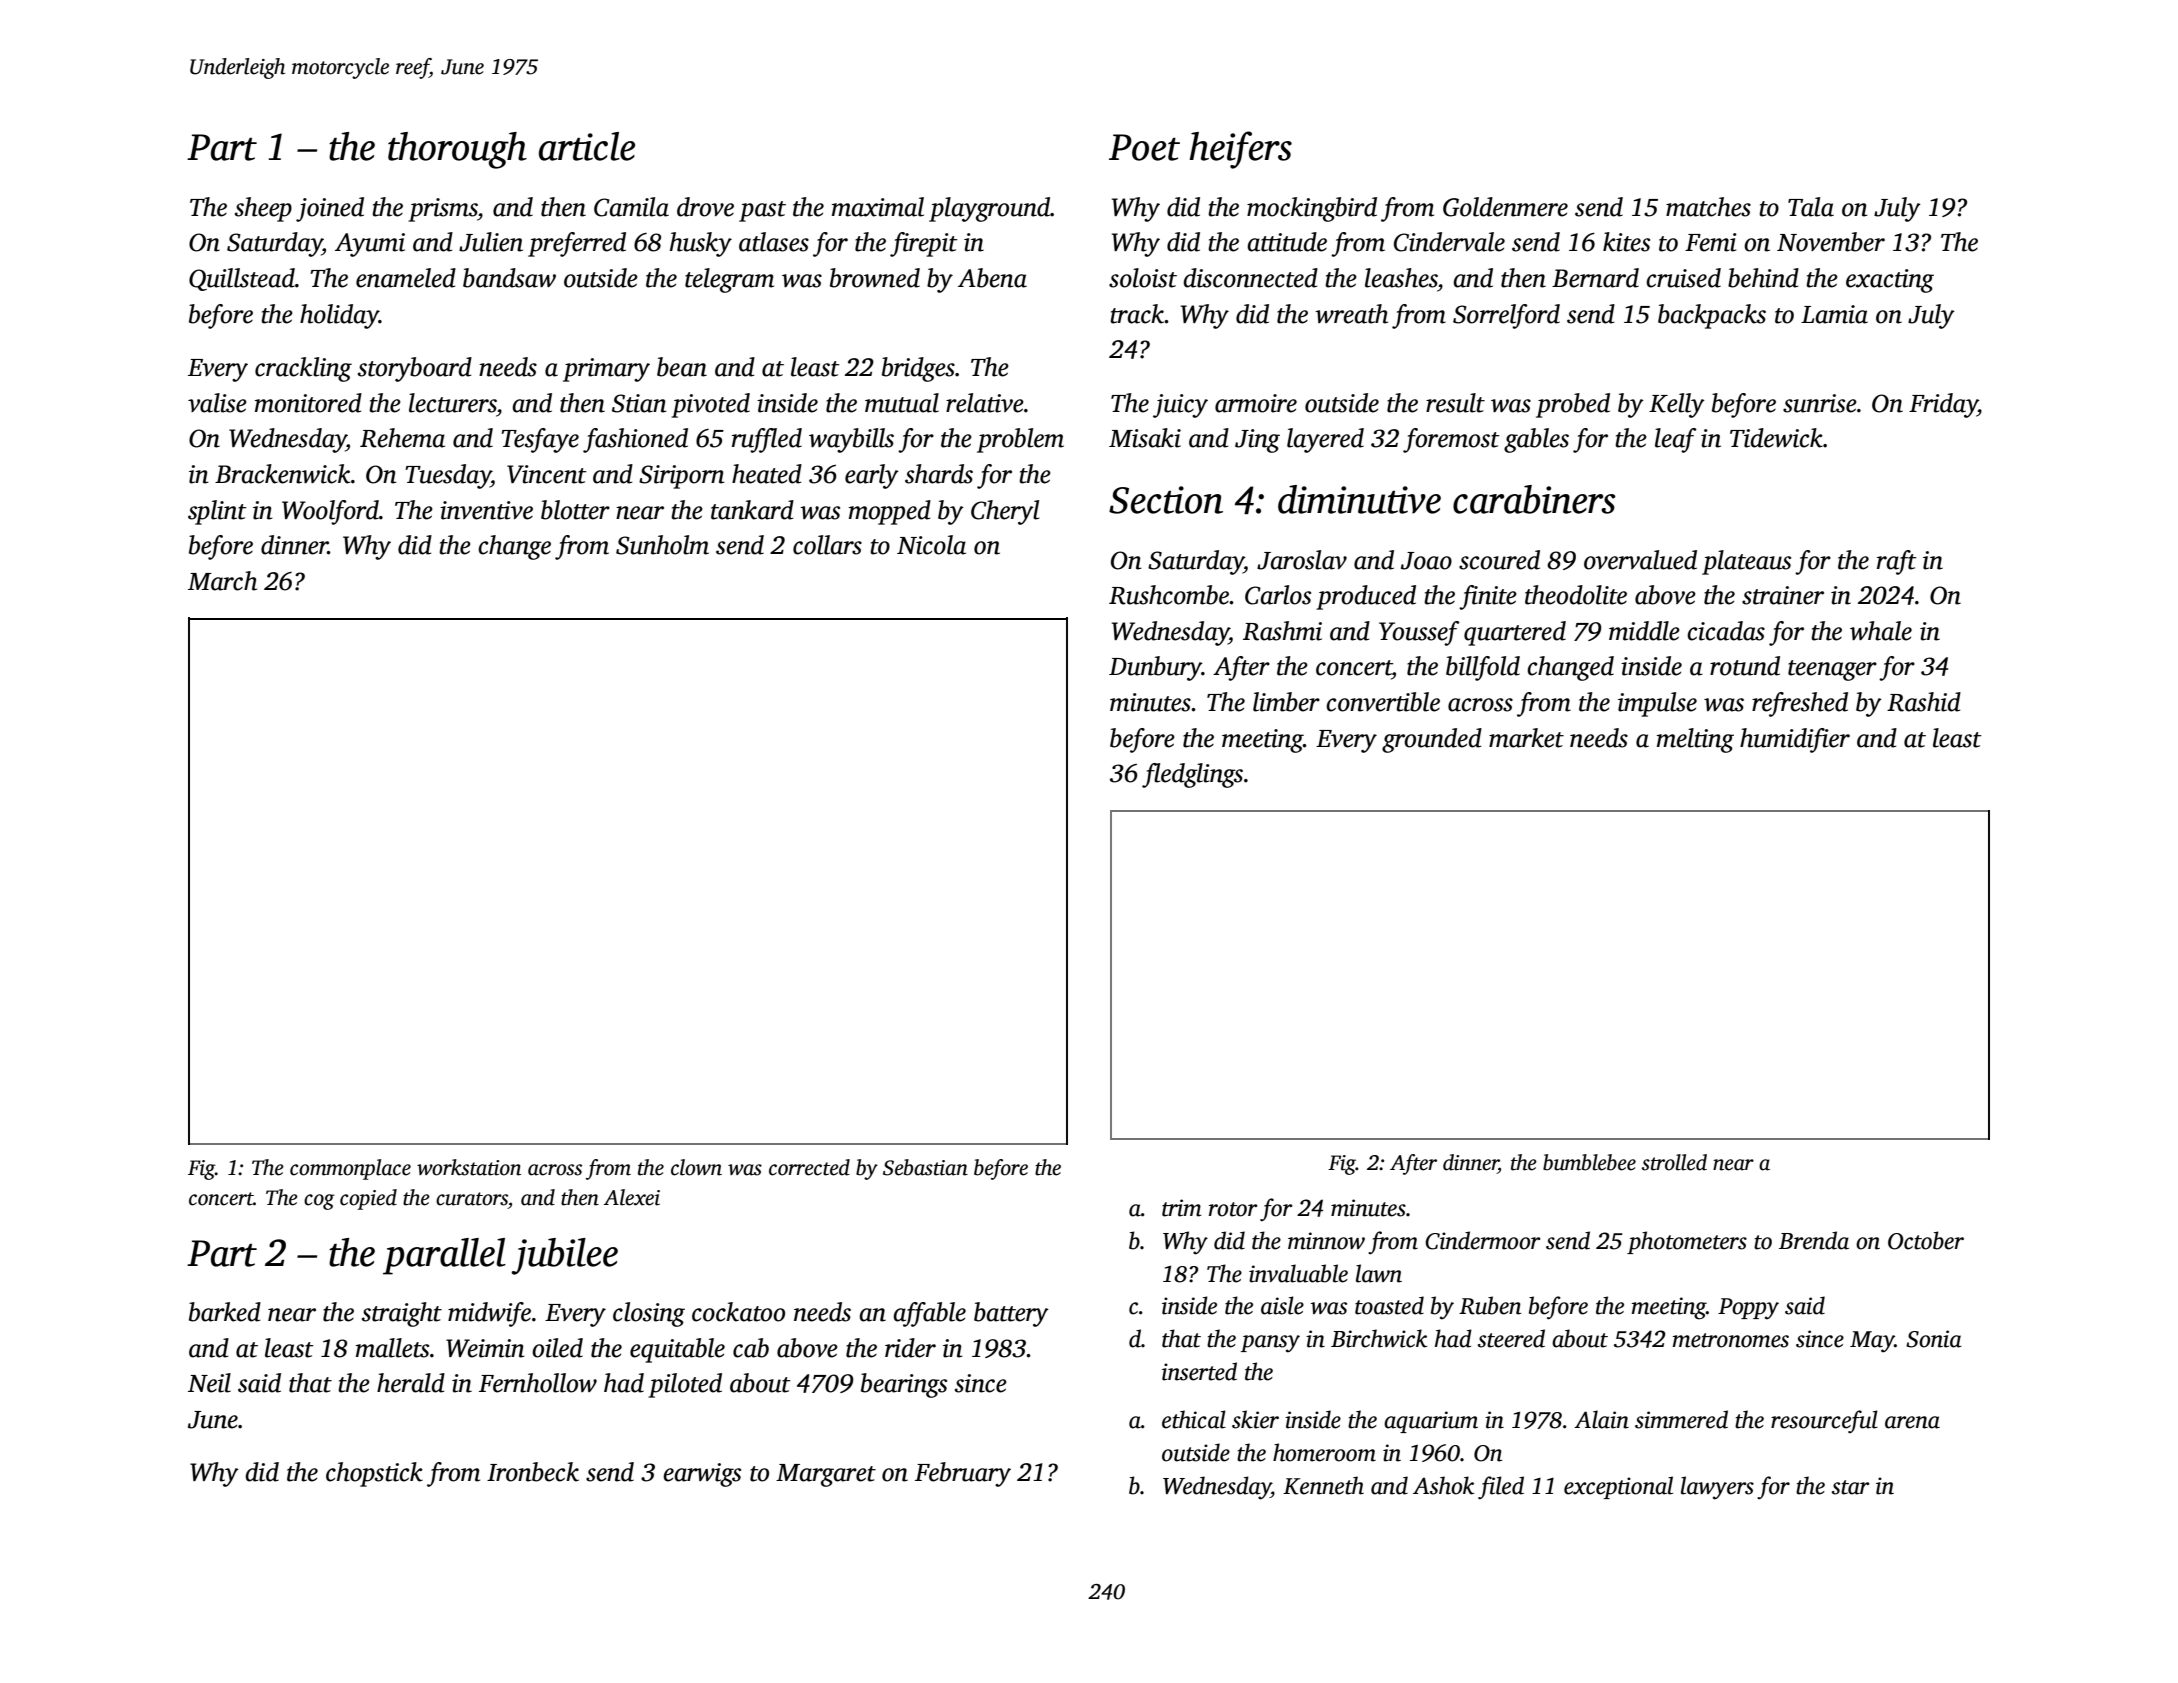  Describe the element at coordinates (209, 1383) in the image. I see `Neil` at that location.
